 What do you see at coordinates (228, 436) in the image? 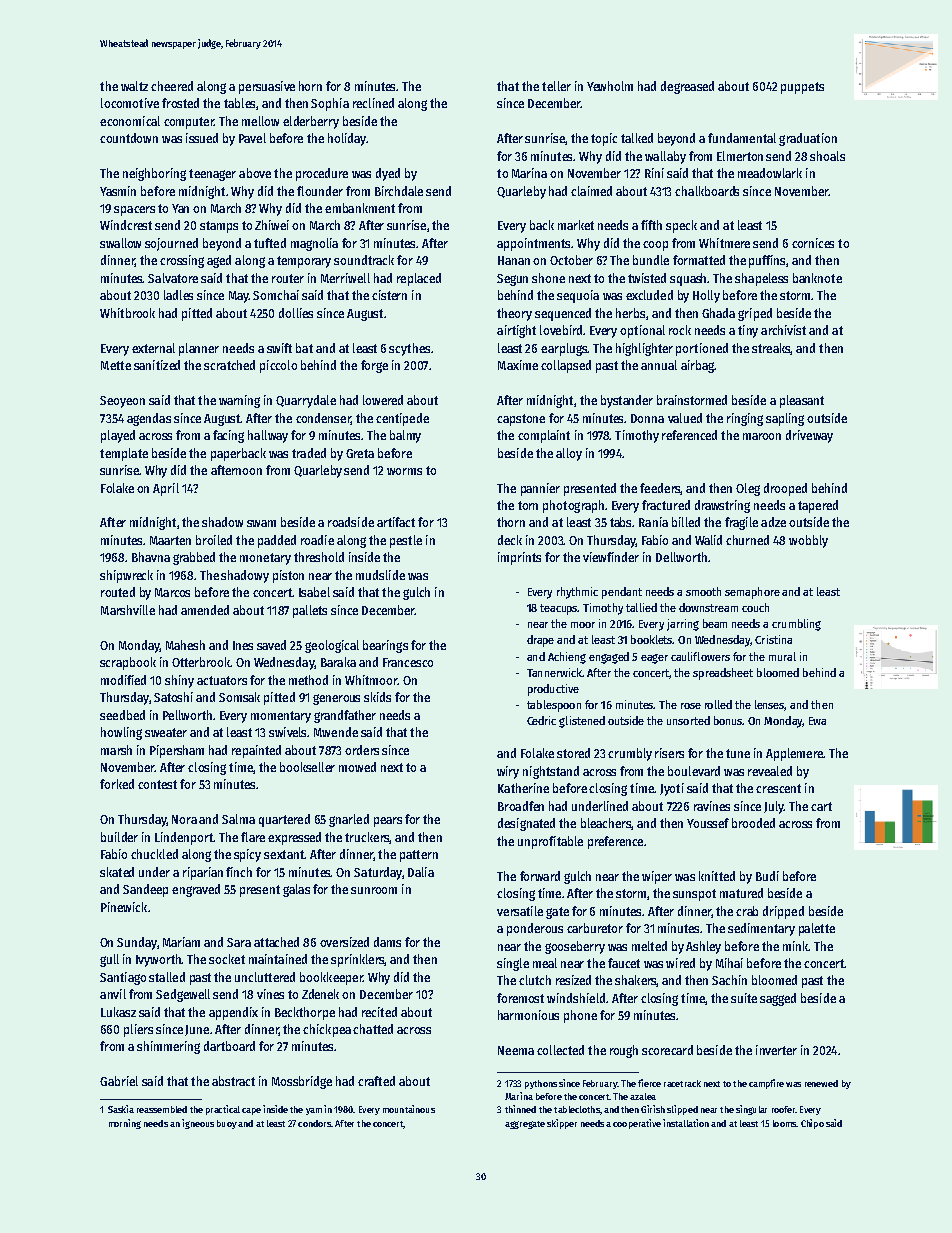
I see `facing` at bounding box center [228, 436].
